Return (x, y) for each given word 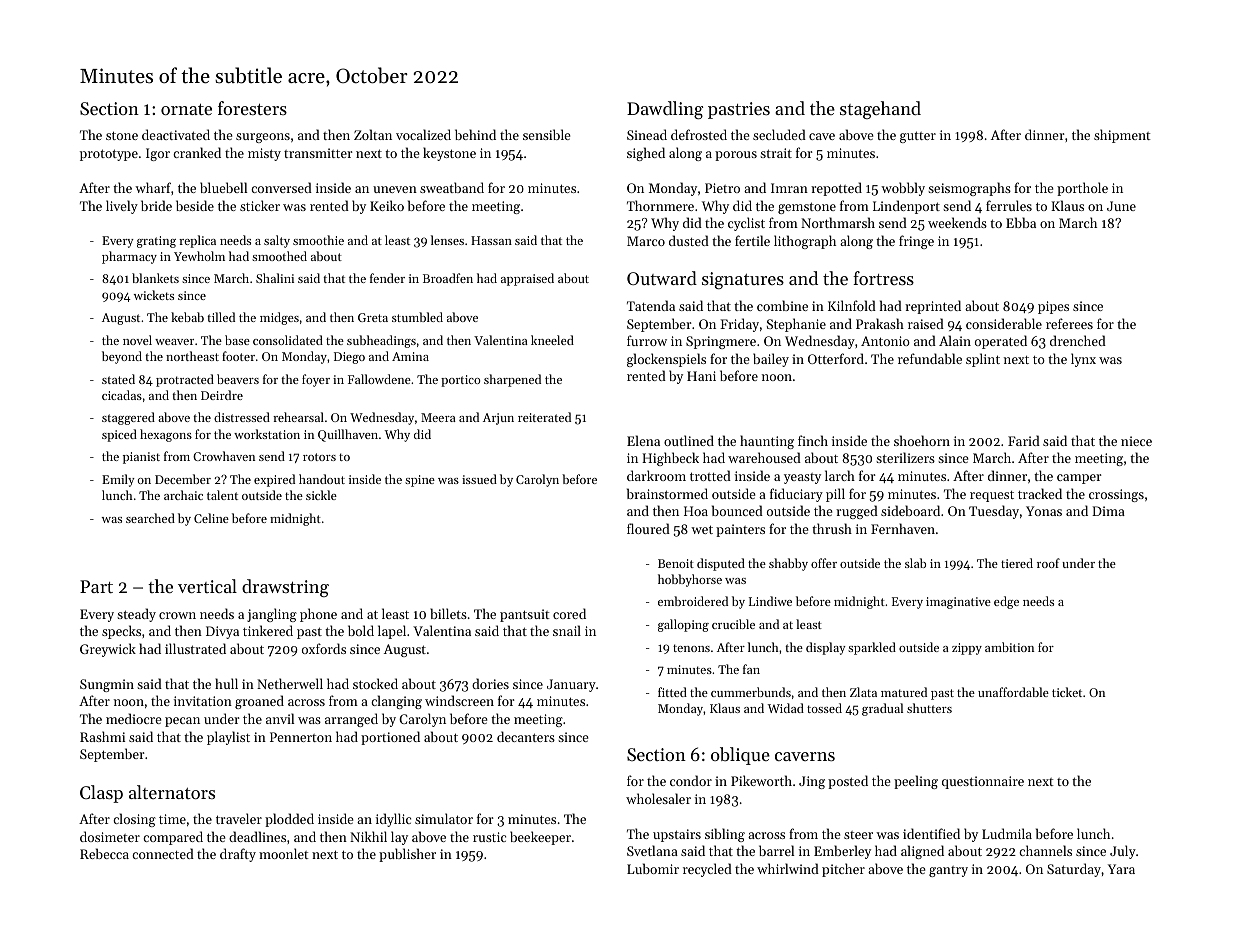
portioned (390, 738)
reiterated (544, 417)
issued (479, 479)
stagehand (880, 110)
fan (751, 669)
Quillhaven (348, 435)
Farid (1024, 440)
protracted (185, 380)
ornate (186, 109)
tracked (1040, 493)
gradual (882, 709)
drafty (238, 855)
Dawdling (665, 110)
